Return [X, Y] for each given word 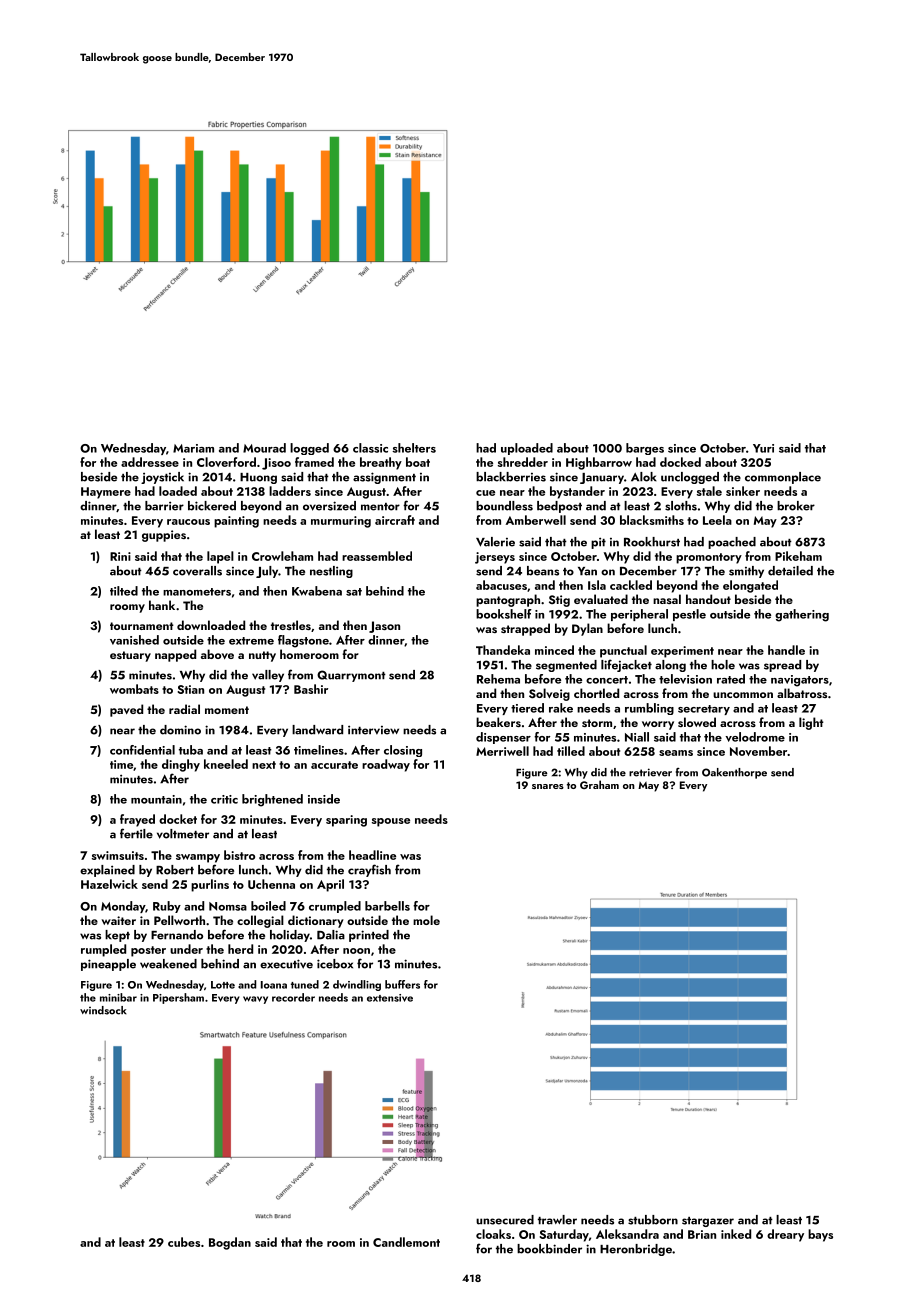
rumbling [649, 709]
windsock [103, 1010]
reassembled [377, 556]
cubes [184, 1242]
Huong [258, 478]
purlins [210, 885]
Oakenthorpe [734, 773]
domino [180, 730]
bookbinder [549, 1249]
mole [426, 920]
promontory [709, 558]
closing [403, 751]
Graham [599, 784]
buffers [402, 984]
